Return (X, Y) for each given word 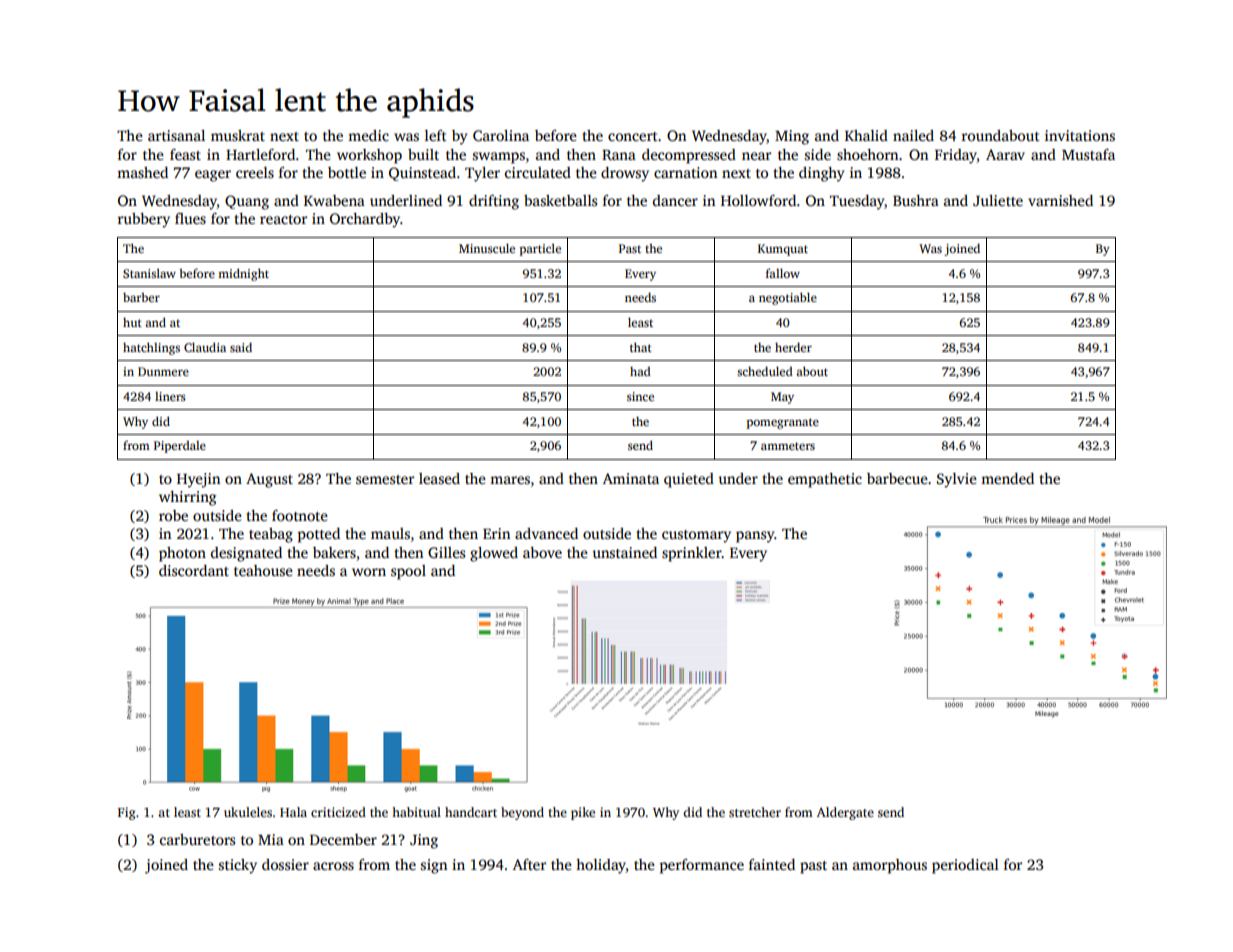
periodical (965, 866)
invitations (1080, 135)
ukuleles (248, 812)
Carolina (501, 135)
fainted (772, 864)
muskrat (238, 135)
